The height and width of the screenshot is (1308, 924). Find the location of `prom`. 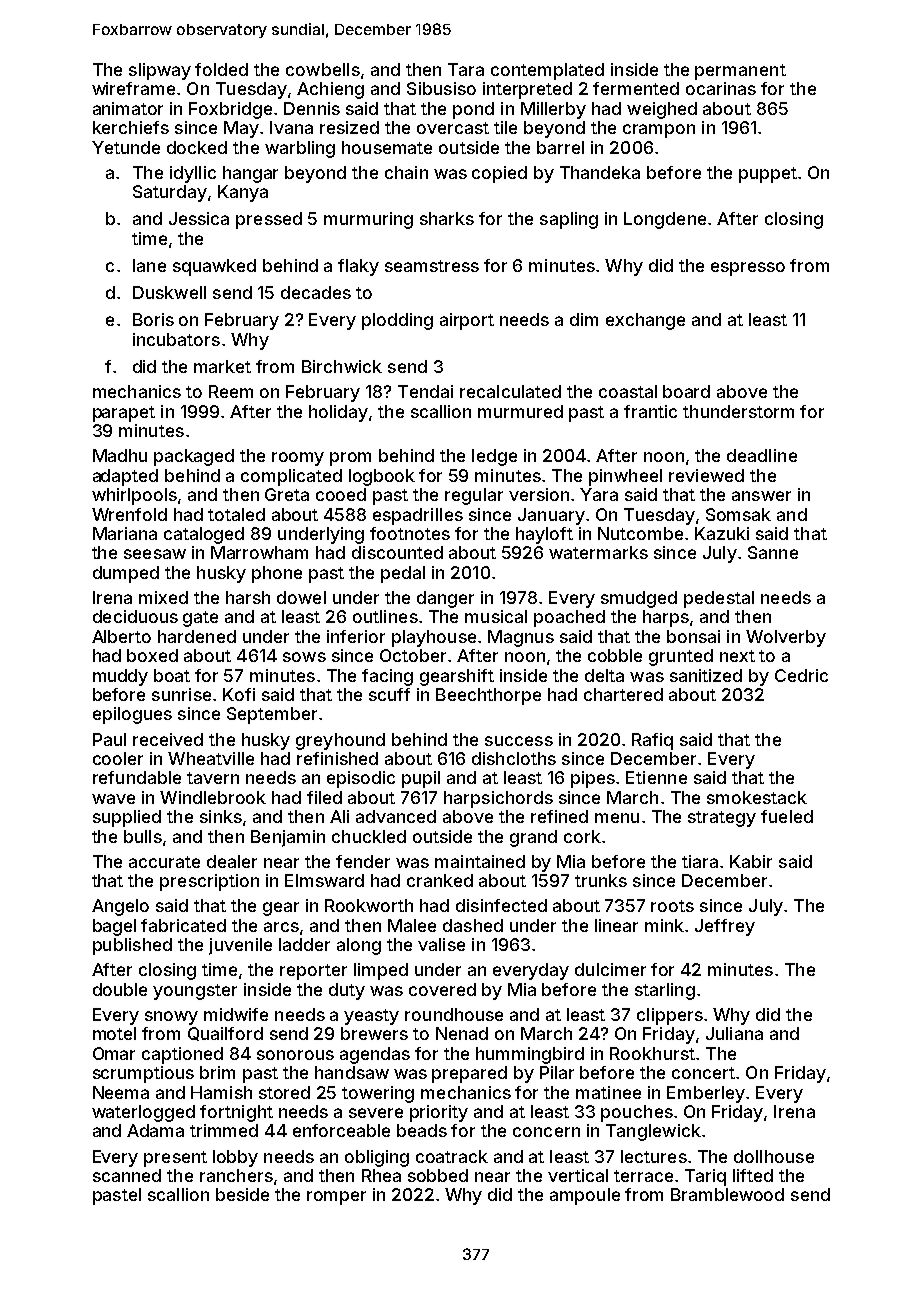

prom is located at coordinates (350, 459).
